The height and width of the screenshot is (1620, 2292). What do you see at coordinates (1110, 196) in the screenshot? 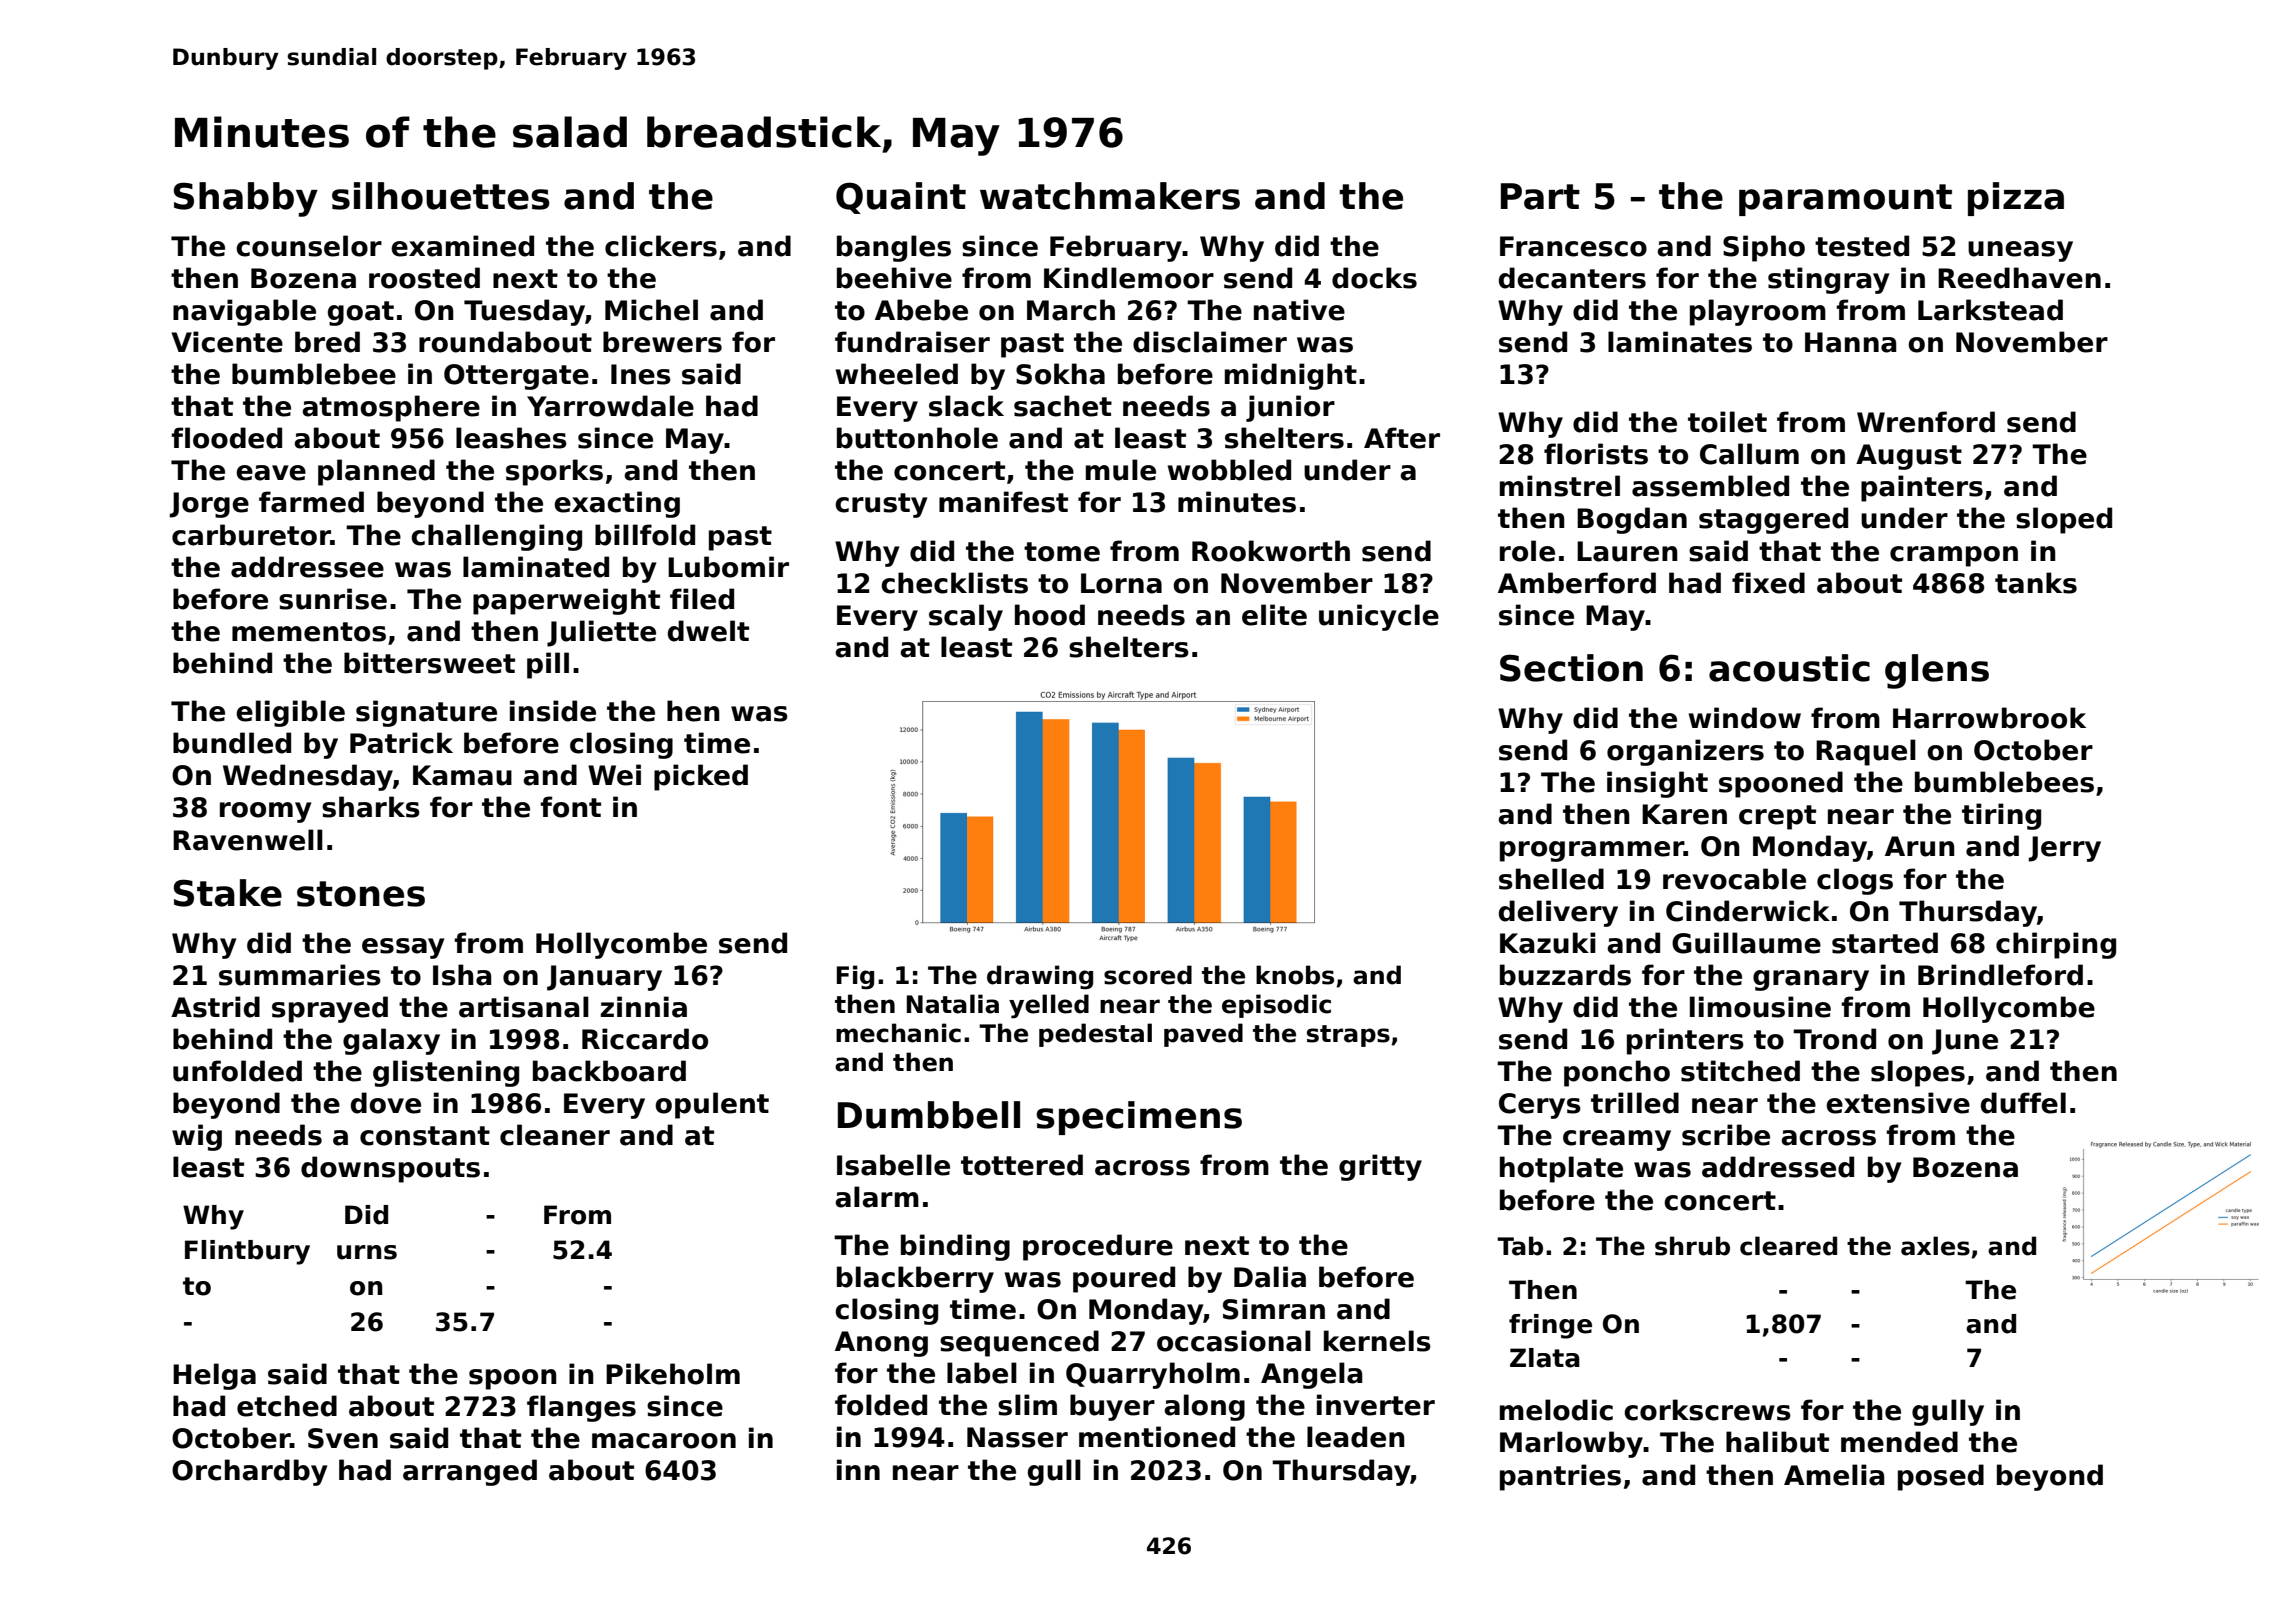
I see `watchmakers` at bounding box center [1110, 196].
